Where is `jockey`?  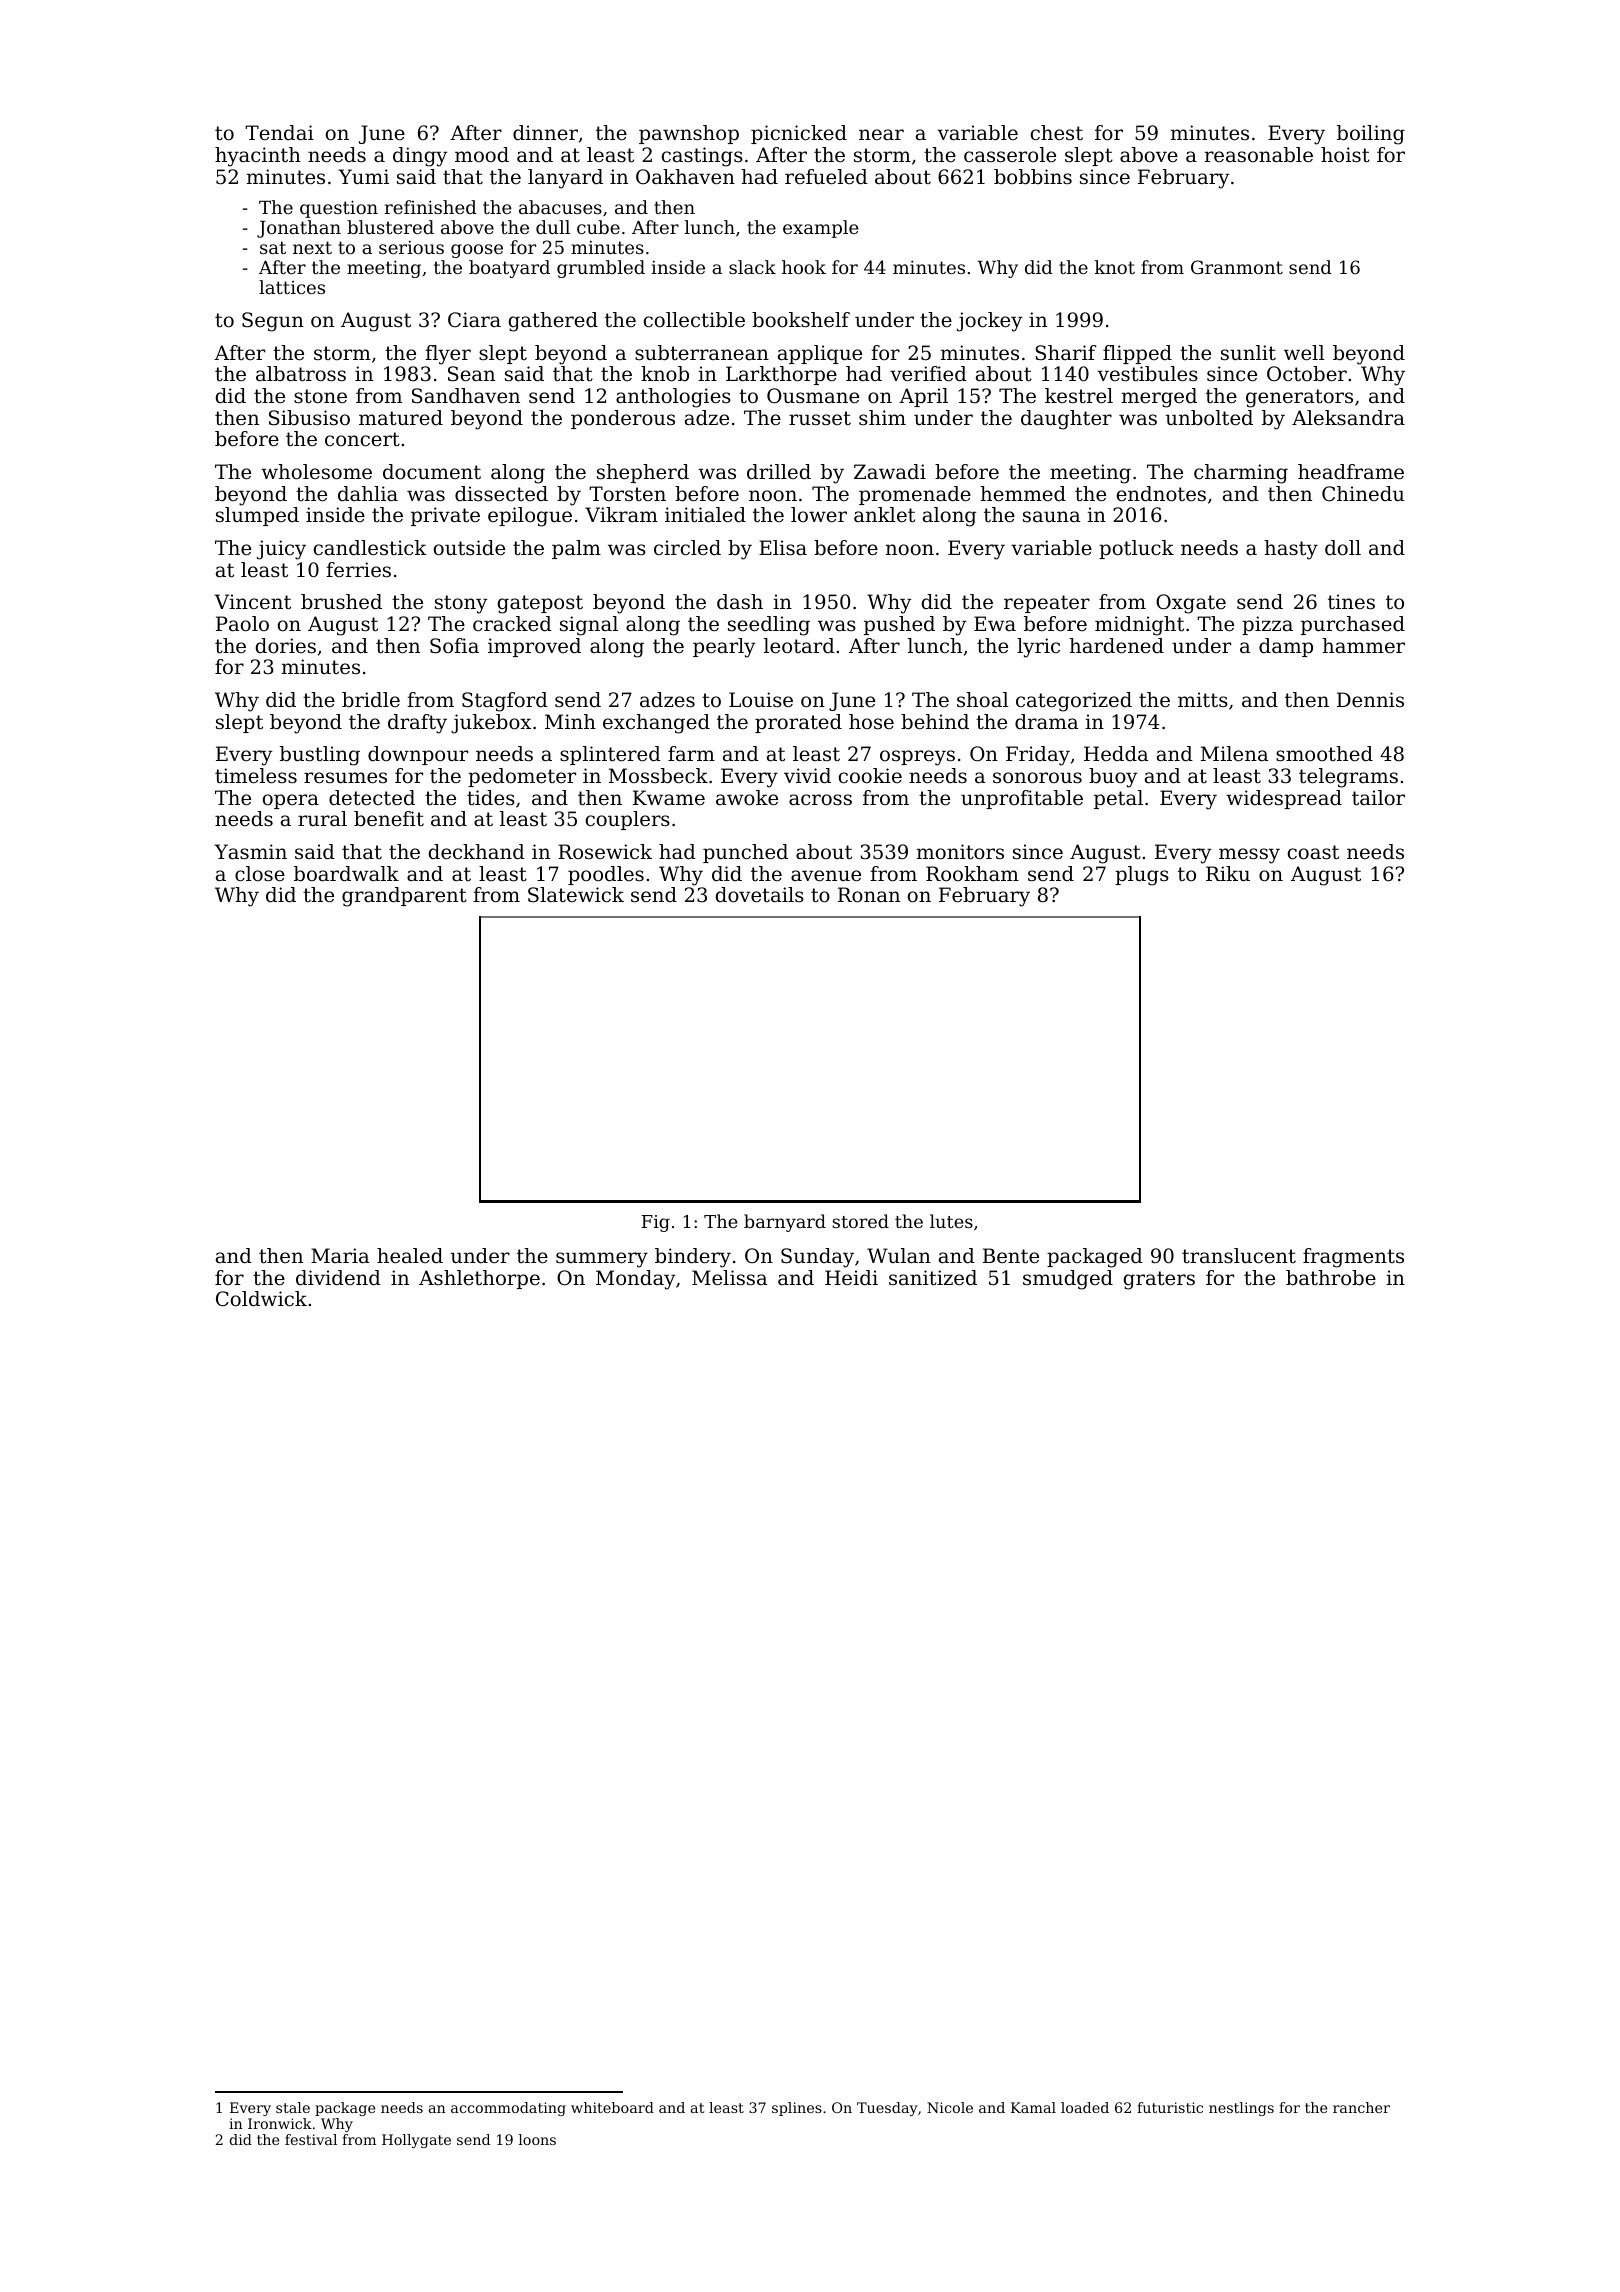 jockey is located at coordinates (990, 322).
